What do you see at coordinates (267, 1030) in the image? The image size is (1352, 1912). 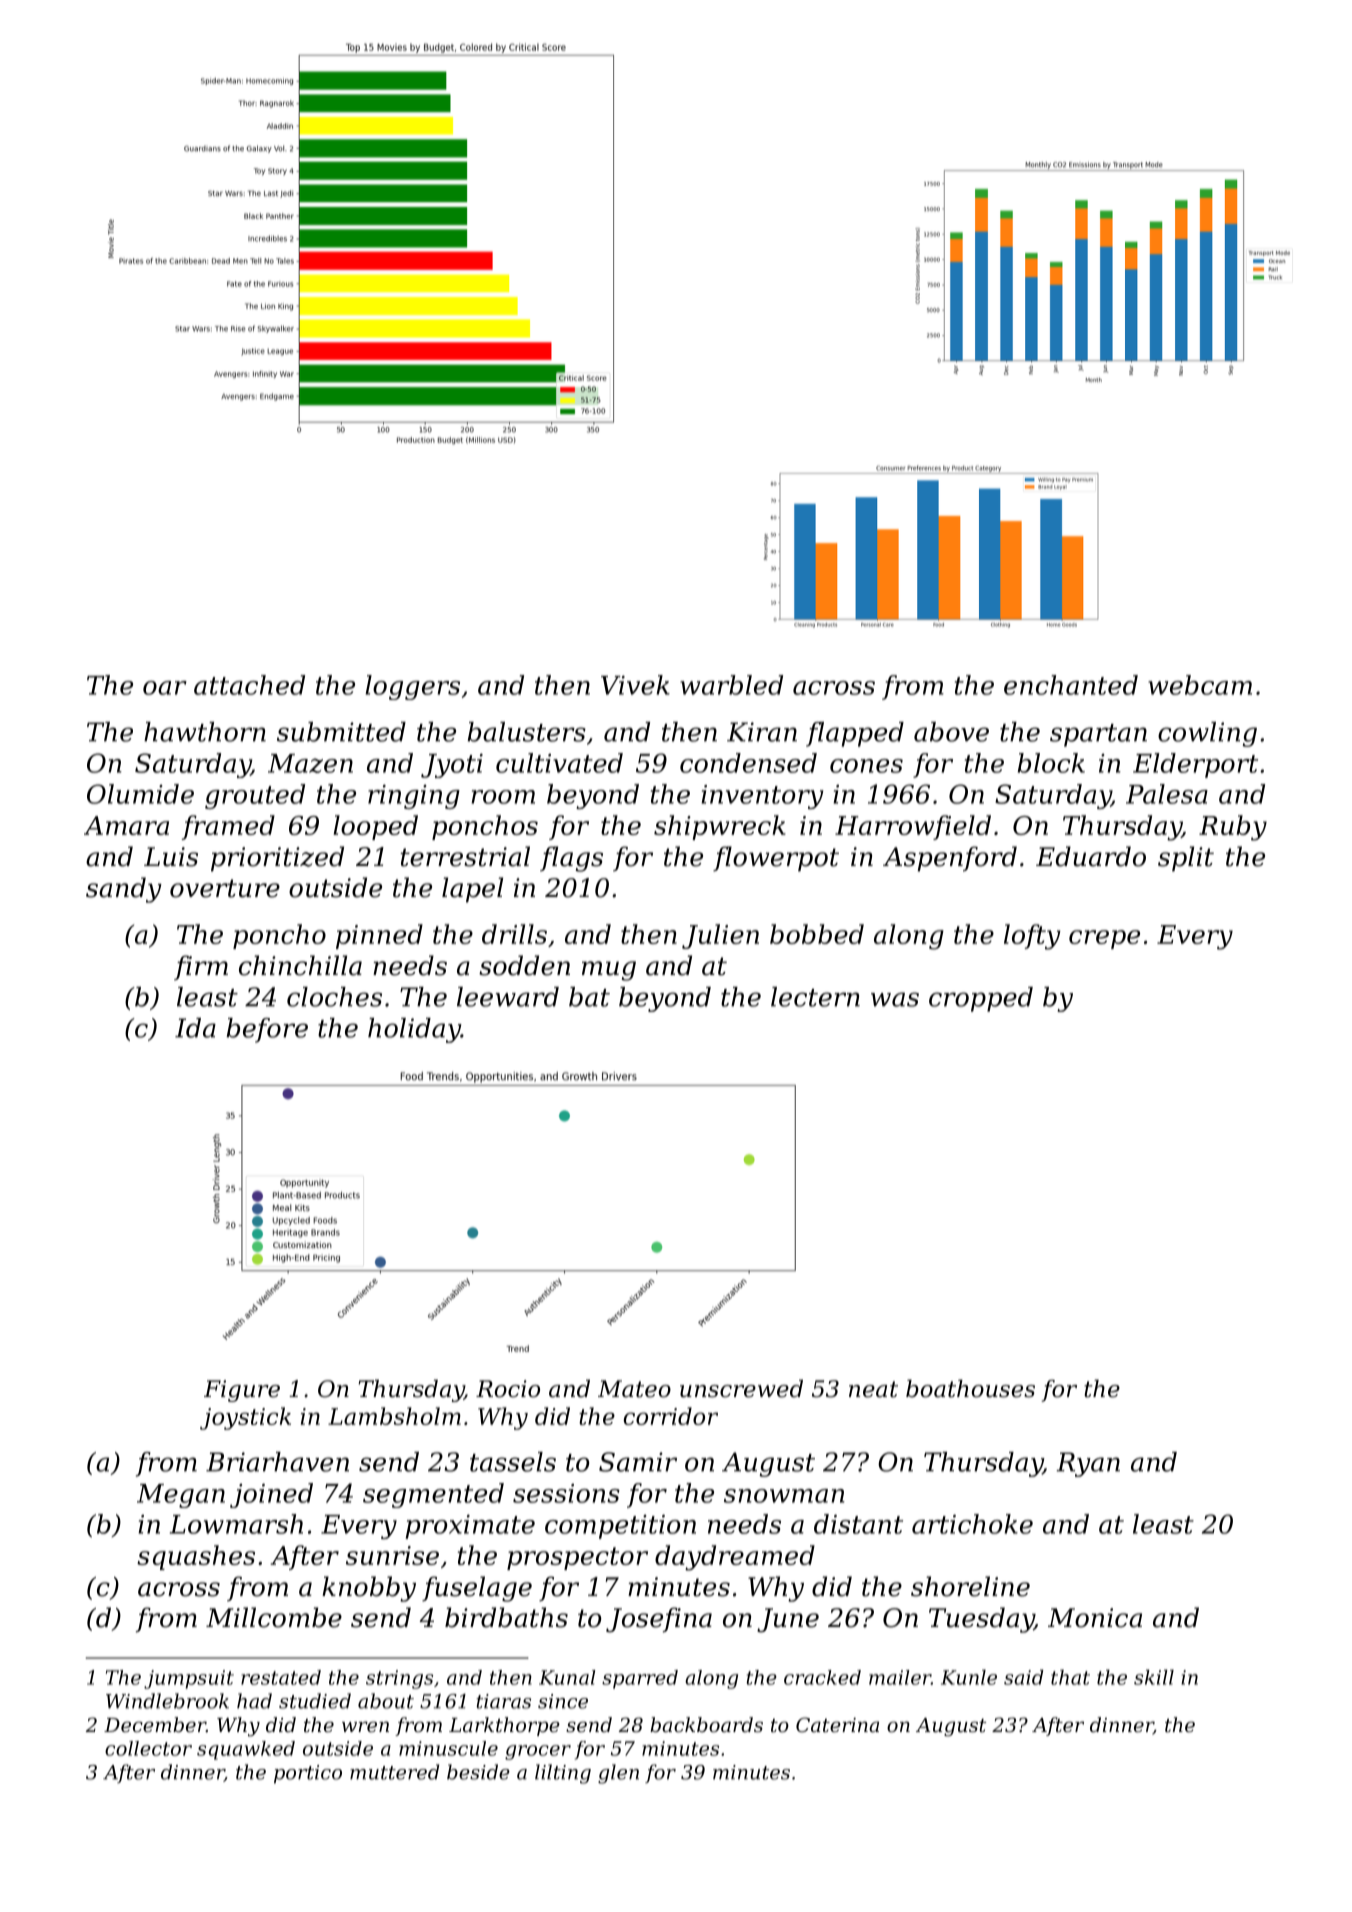 I see `before` at bounding box center [267, 1030].
